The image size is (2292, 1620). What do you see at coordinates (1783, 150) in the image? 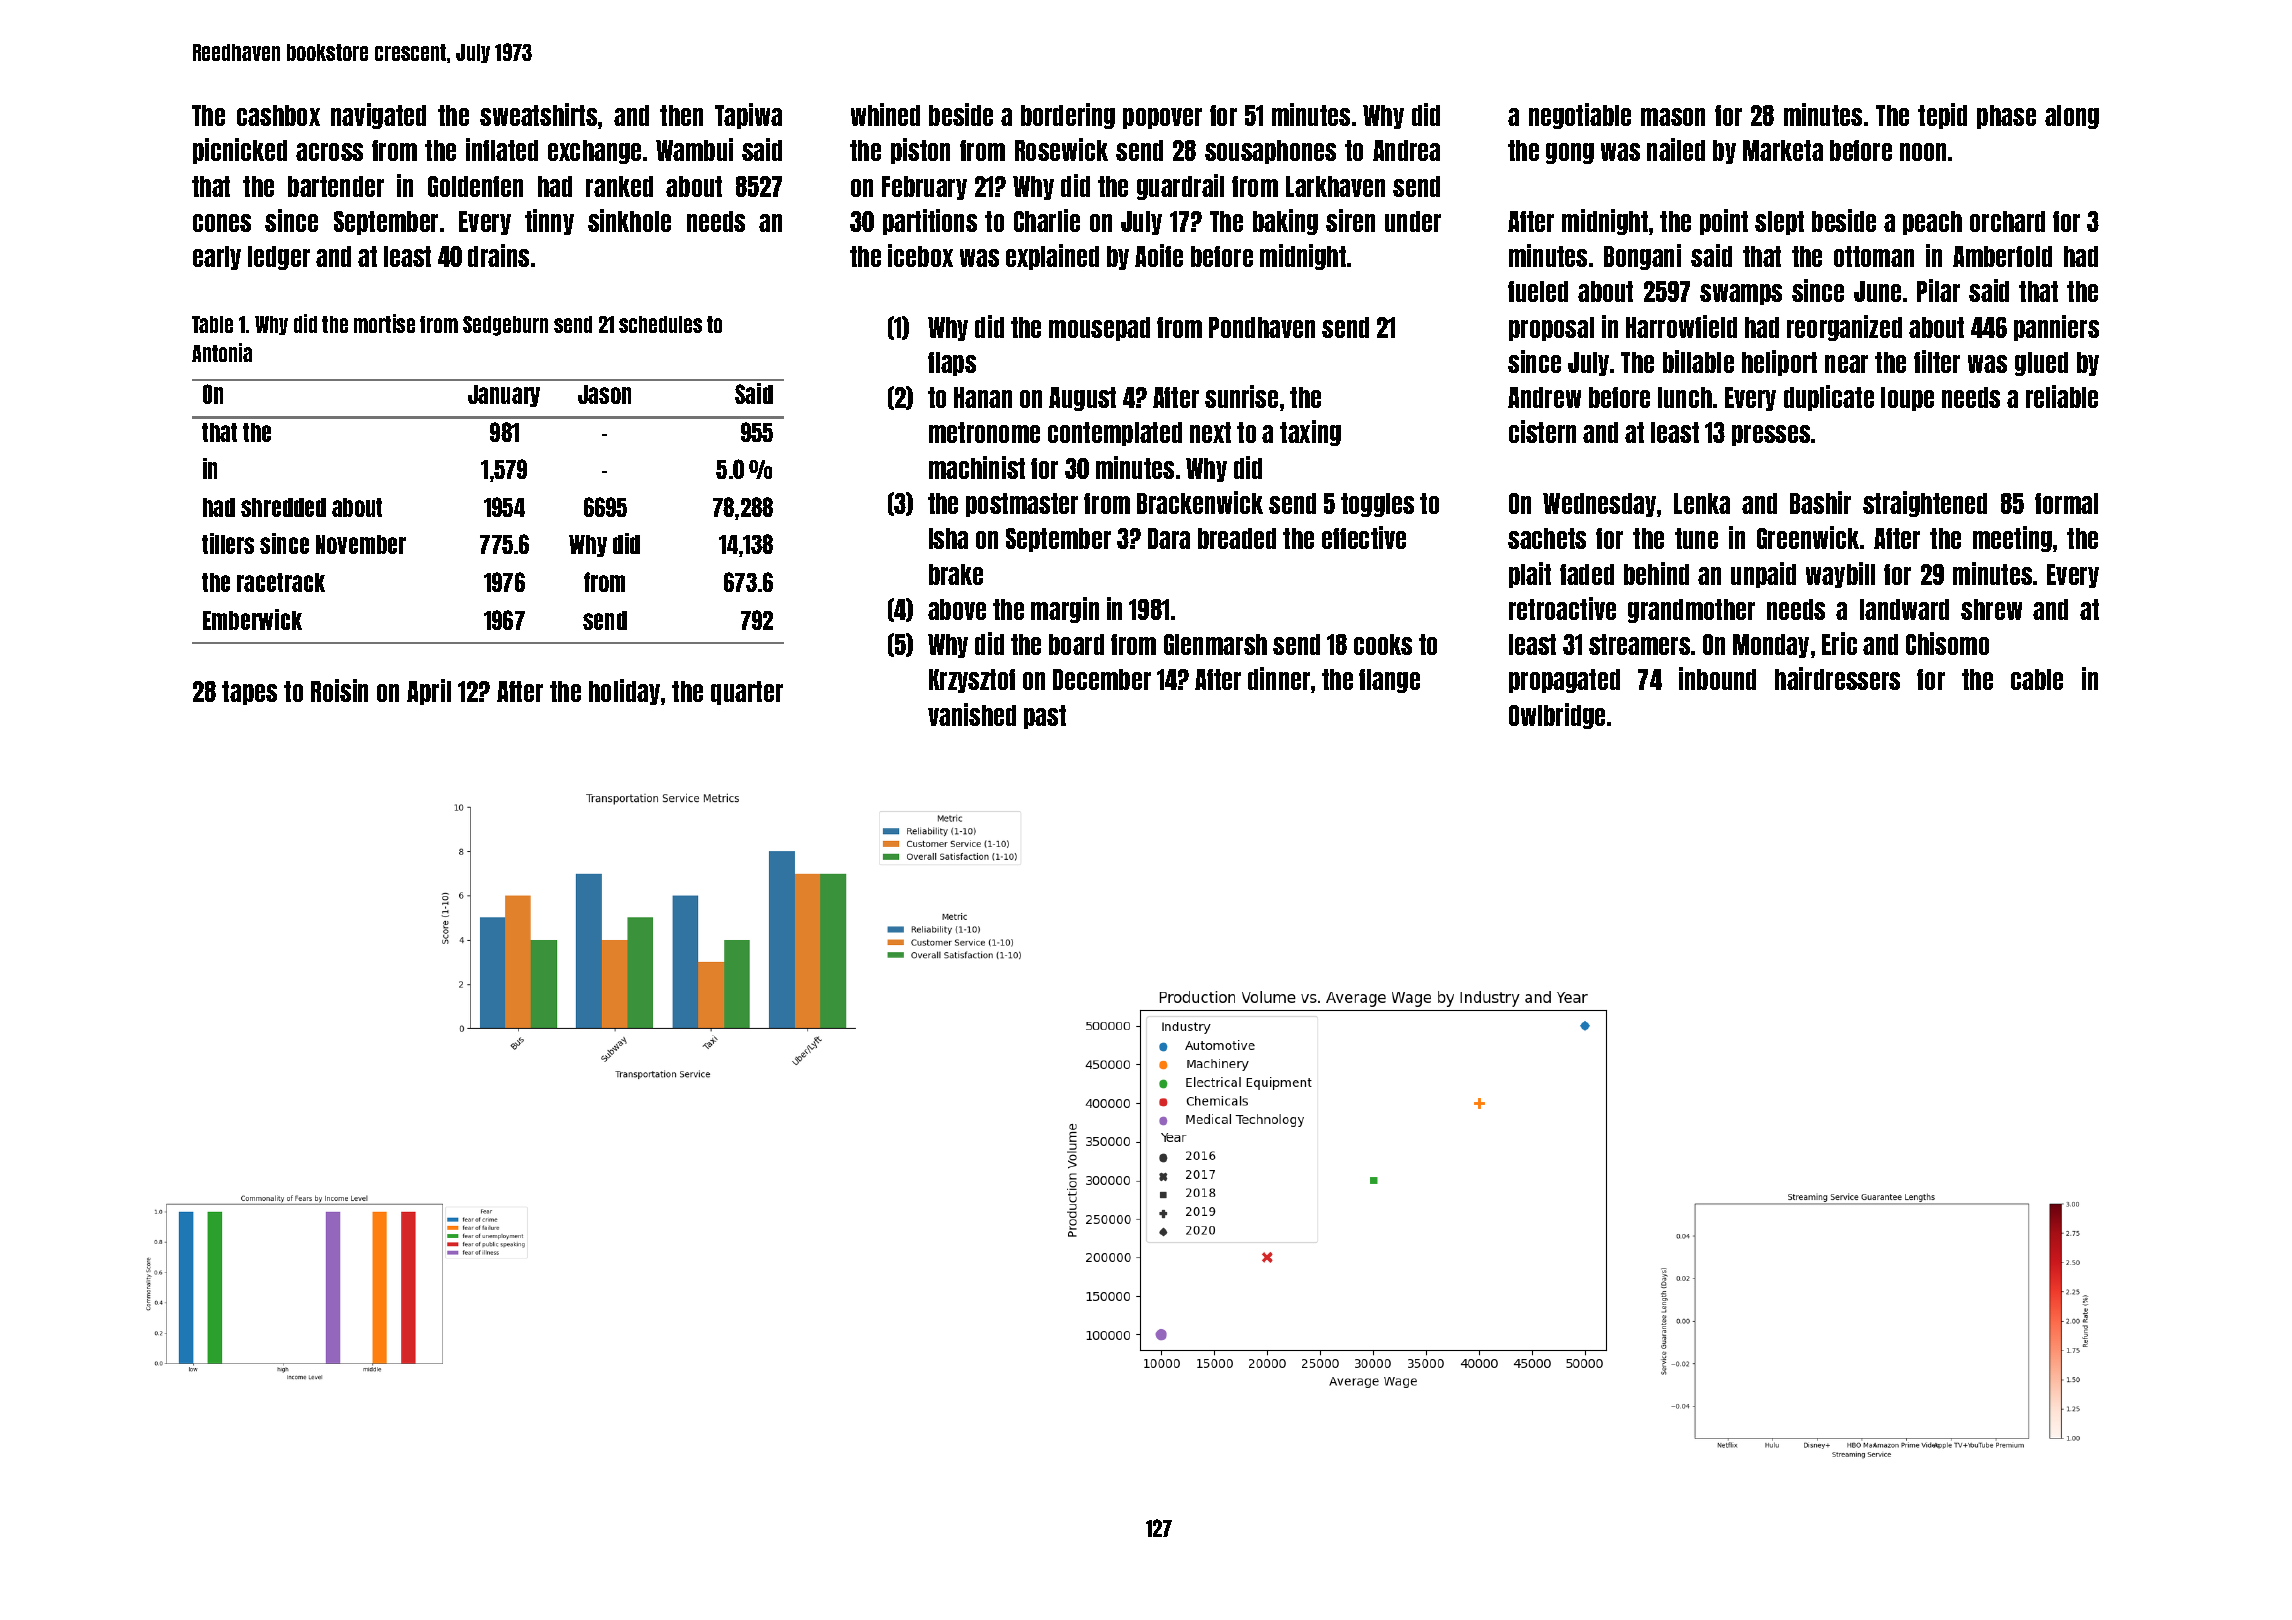
I see `Marketa` at bounding box center [1783, 150].
